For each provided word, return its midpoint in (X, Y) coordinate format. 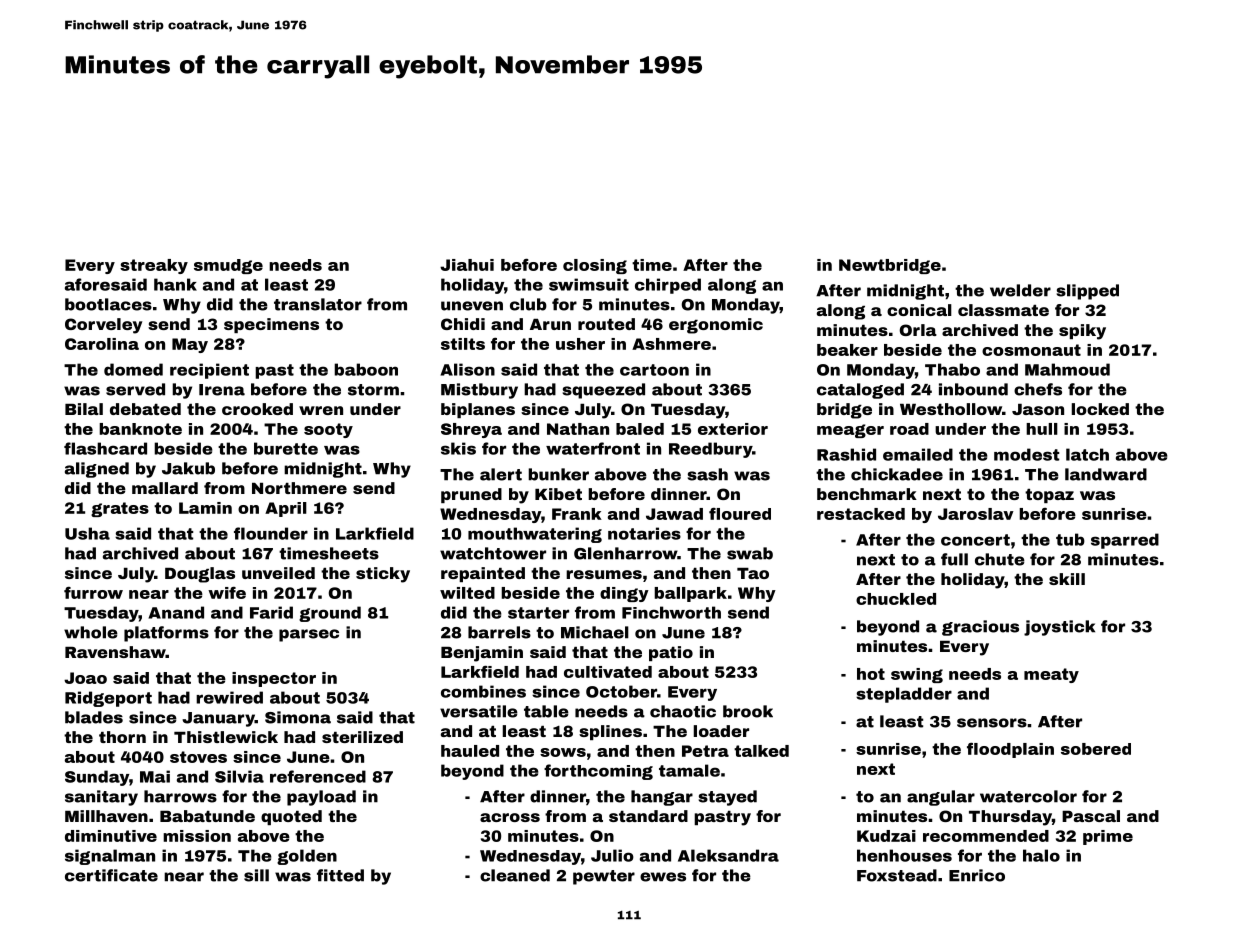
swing (917, 675)
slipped (1088, 292)
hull (1042, 429)
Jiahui (467, 265)
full (954, 559)
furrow (93, 593)
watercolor (1028, 796)
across (510, 817)
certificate (111, 875)
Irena (222, 390)
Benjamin (482, 654)
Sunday (97, 778)
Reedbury (710, 450)
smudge (228, 266)
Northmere (299, 488)
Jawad (674, 514)
